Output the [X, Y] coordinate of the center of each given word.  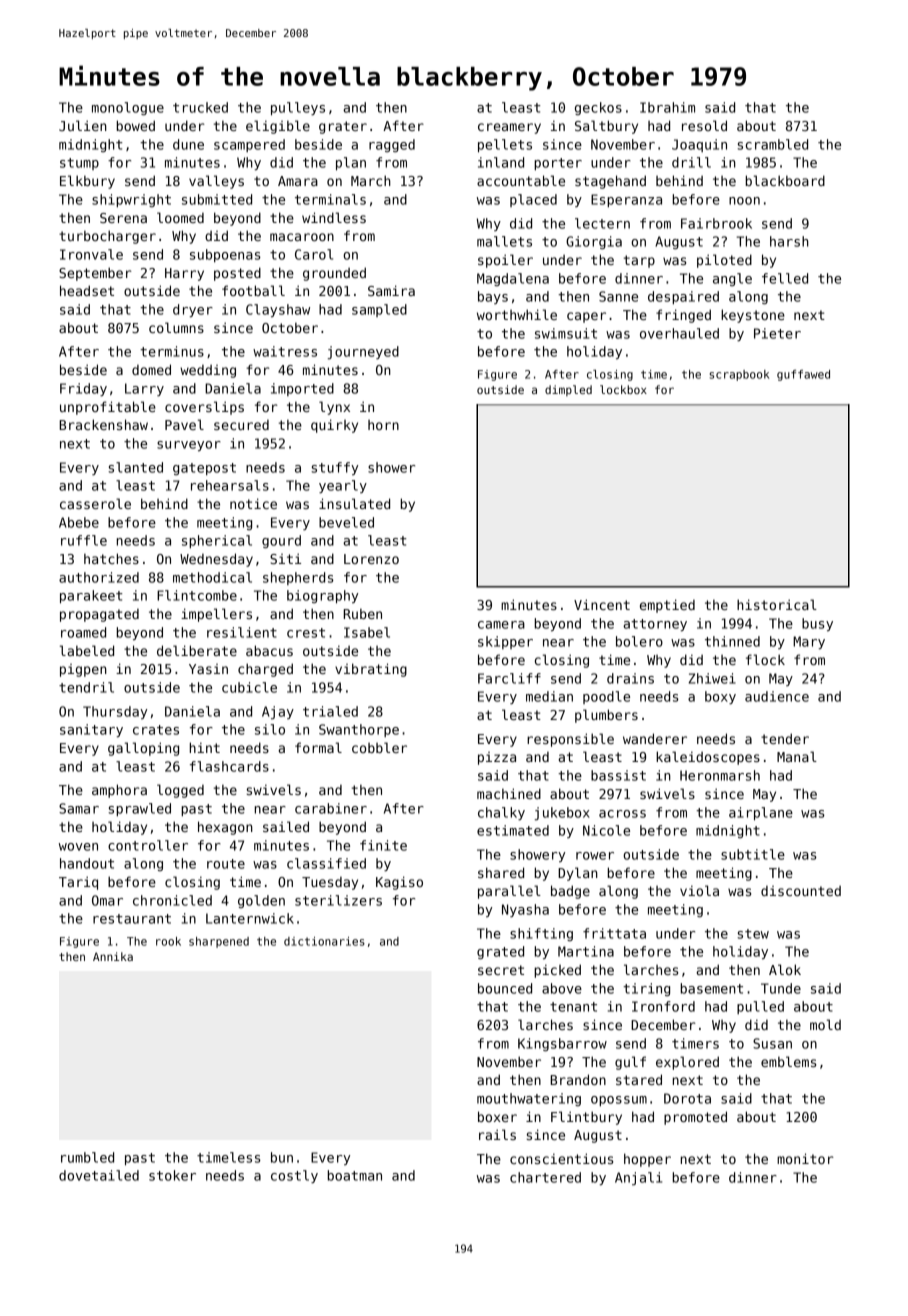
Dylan [578, 874]
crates [156, 730]
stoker [172, 1175]
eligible [278, 127]
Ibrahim [667, 107]
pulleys [298, 108]
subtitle [753, 854]
